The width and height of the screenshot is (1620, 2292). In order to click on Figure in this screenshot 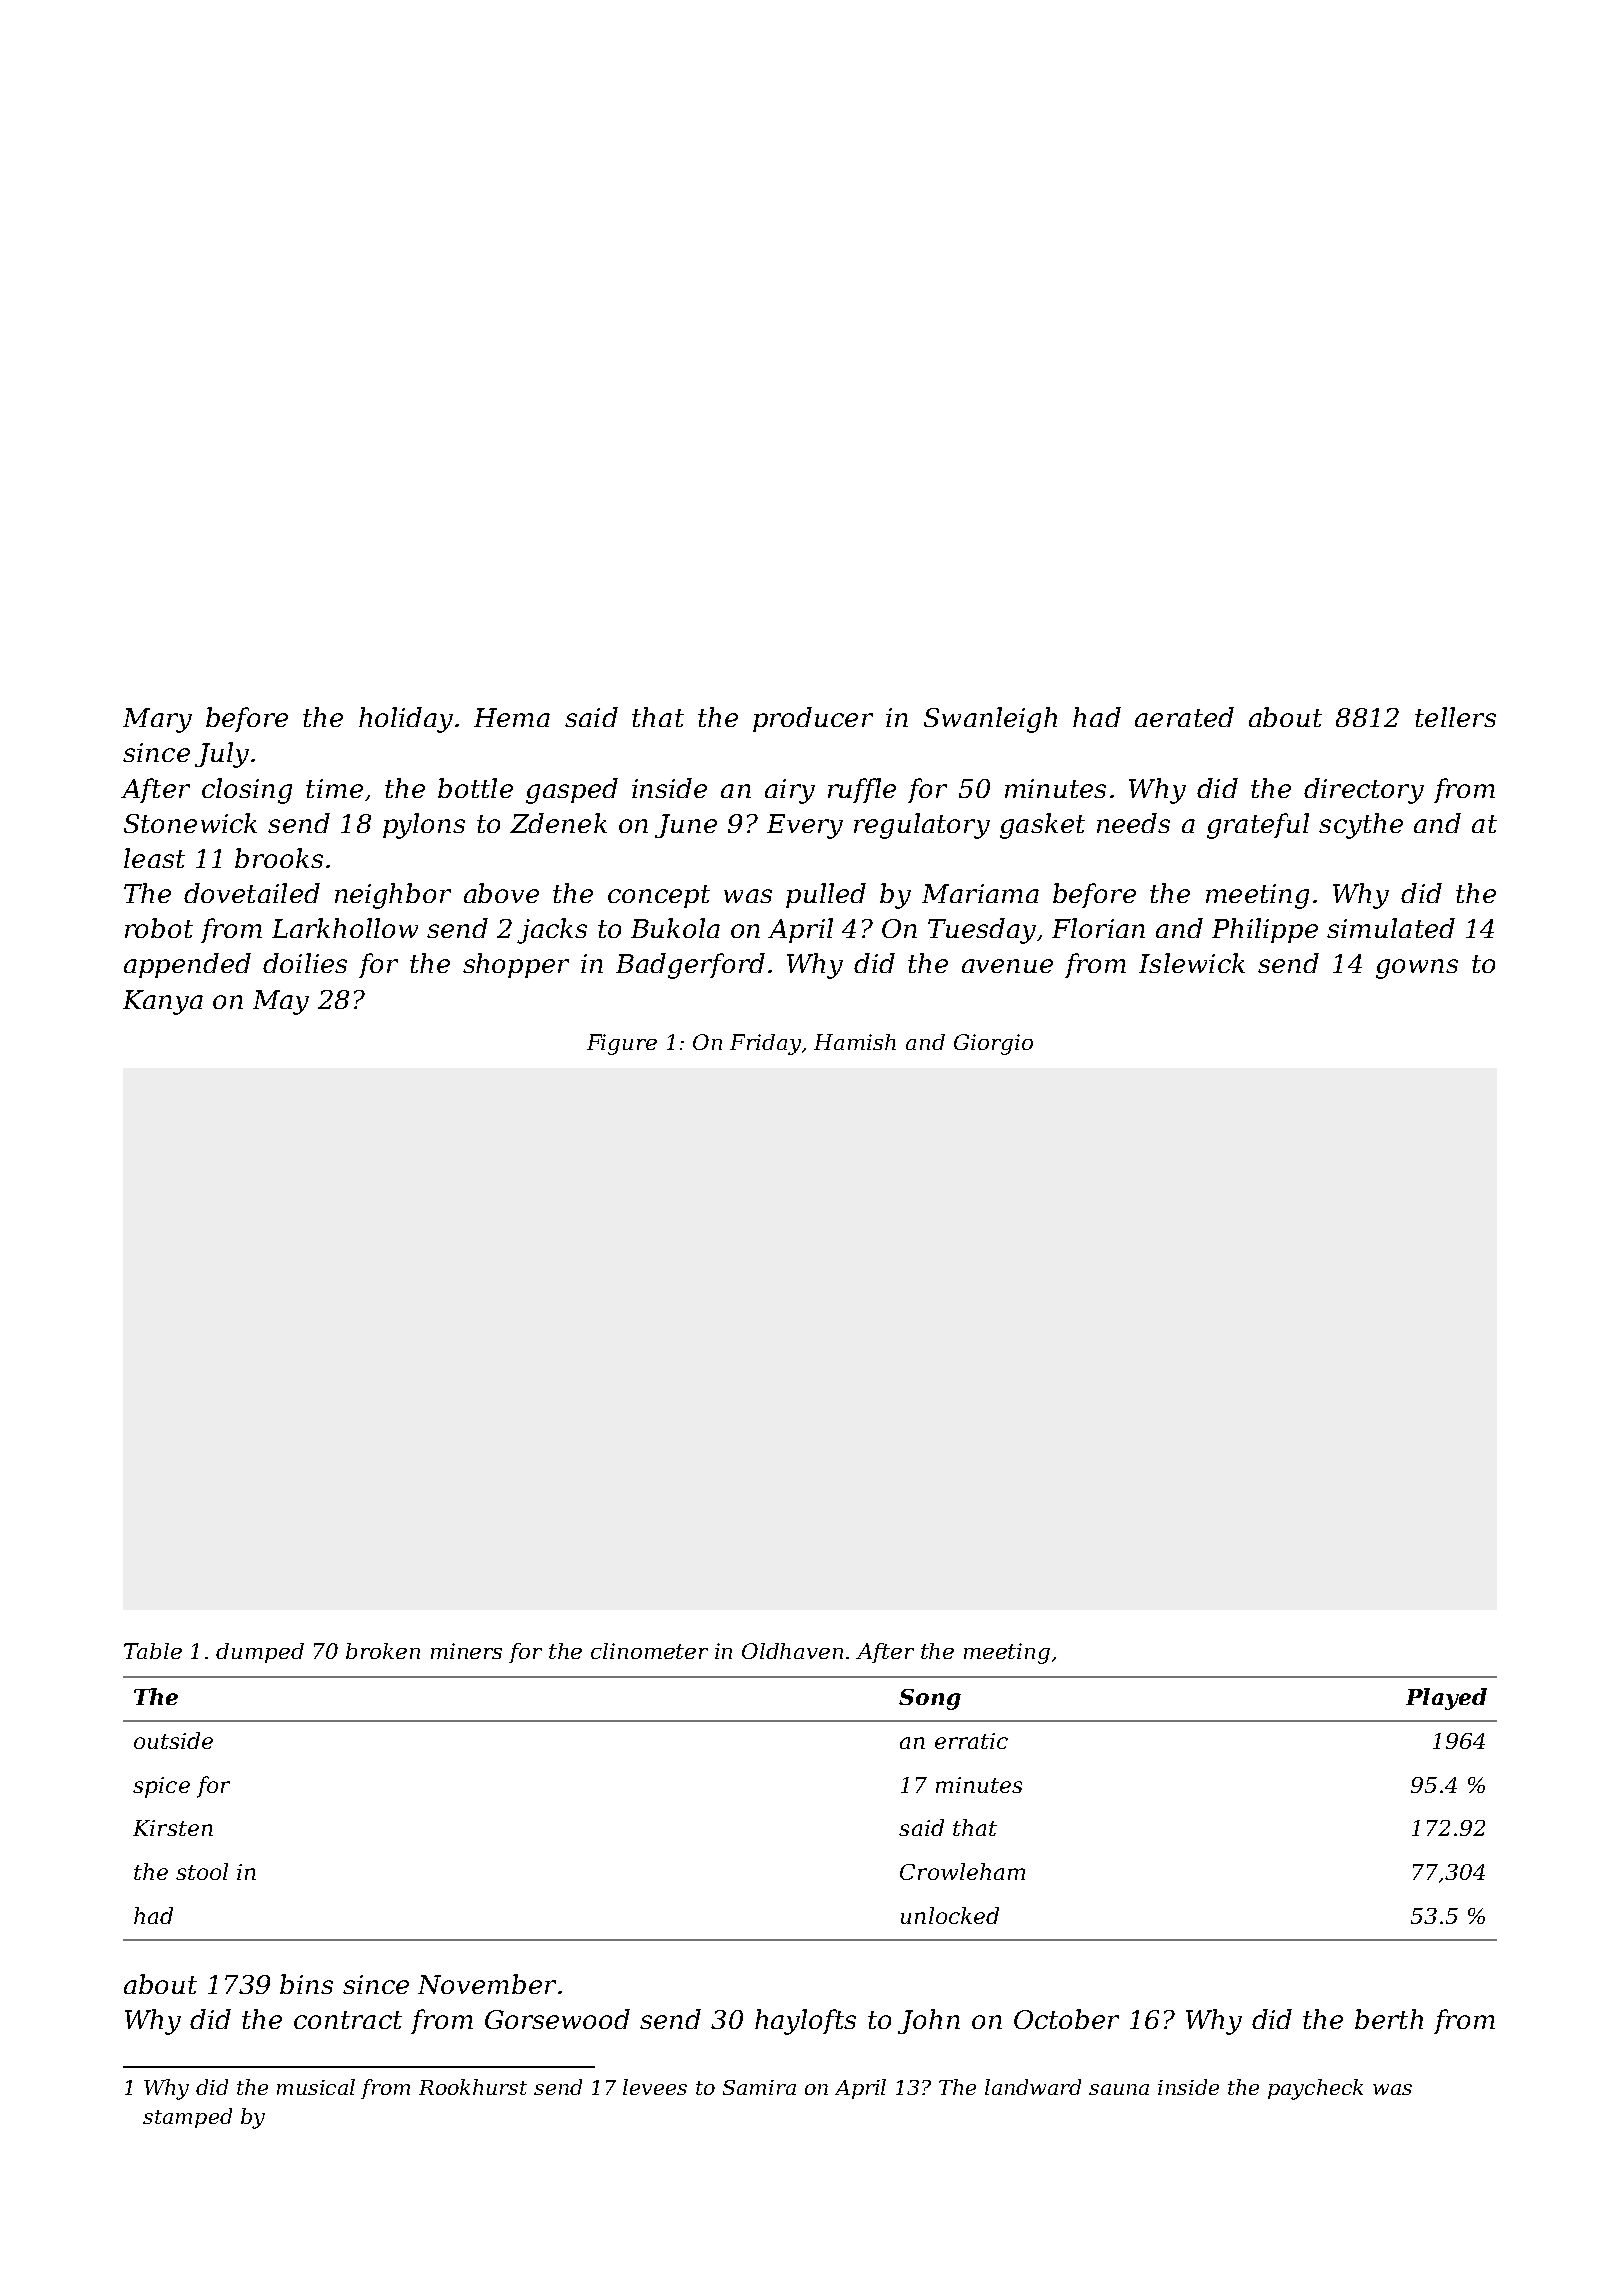, I will do `click(622, 1044)`.
